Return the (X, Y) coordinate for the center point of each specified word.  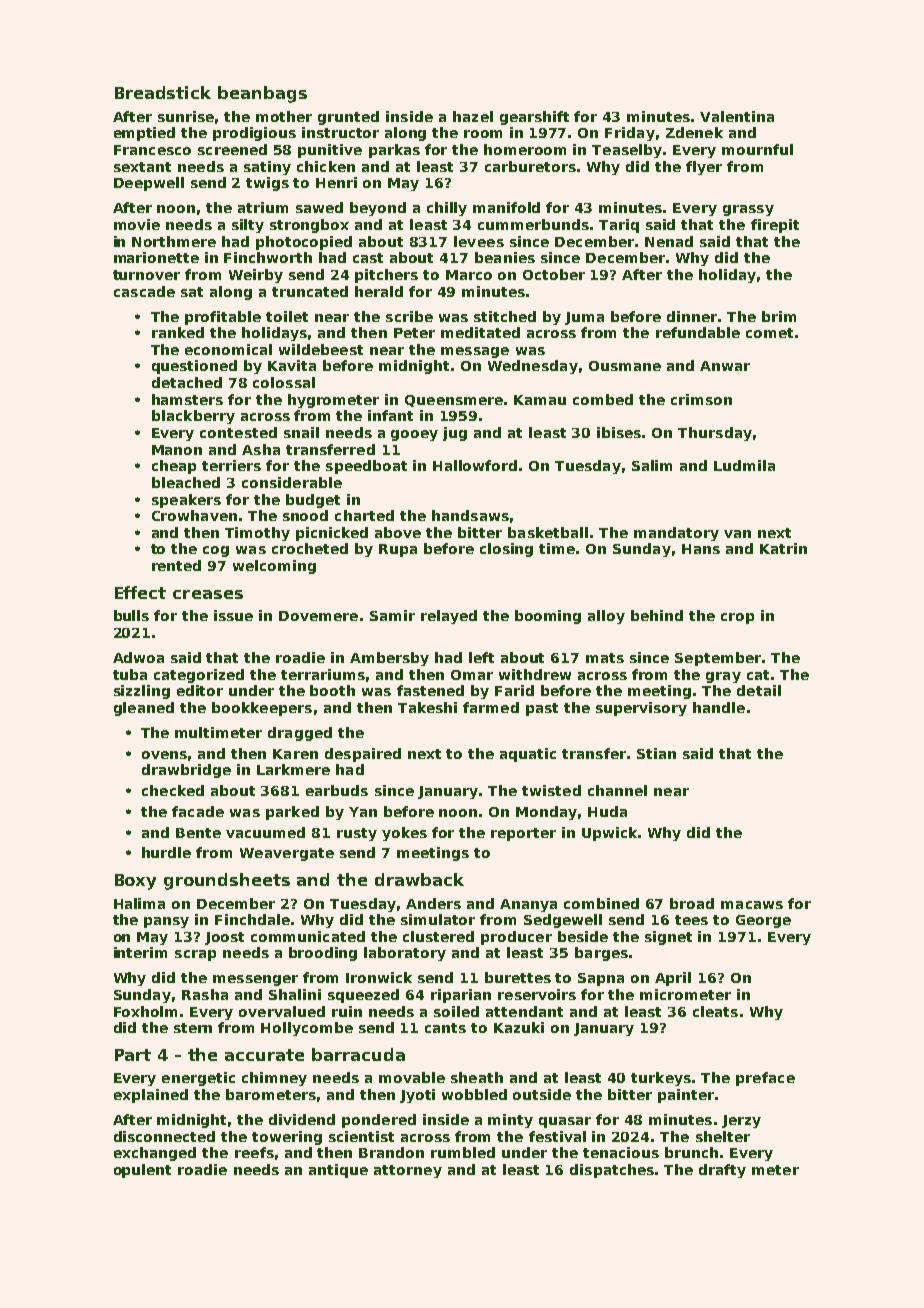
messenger (255, 980)
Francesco (152, 150)
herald (379, 291)
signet (668, 938)
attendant (524, 1011)
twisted (551, 790)
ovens (164, 755)
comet (769, 333)
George (763, 921)
